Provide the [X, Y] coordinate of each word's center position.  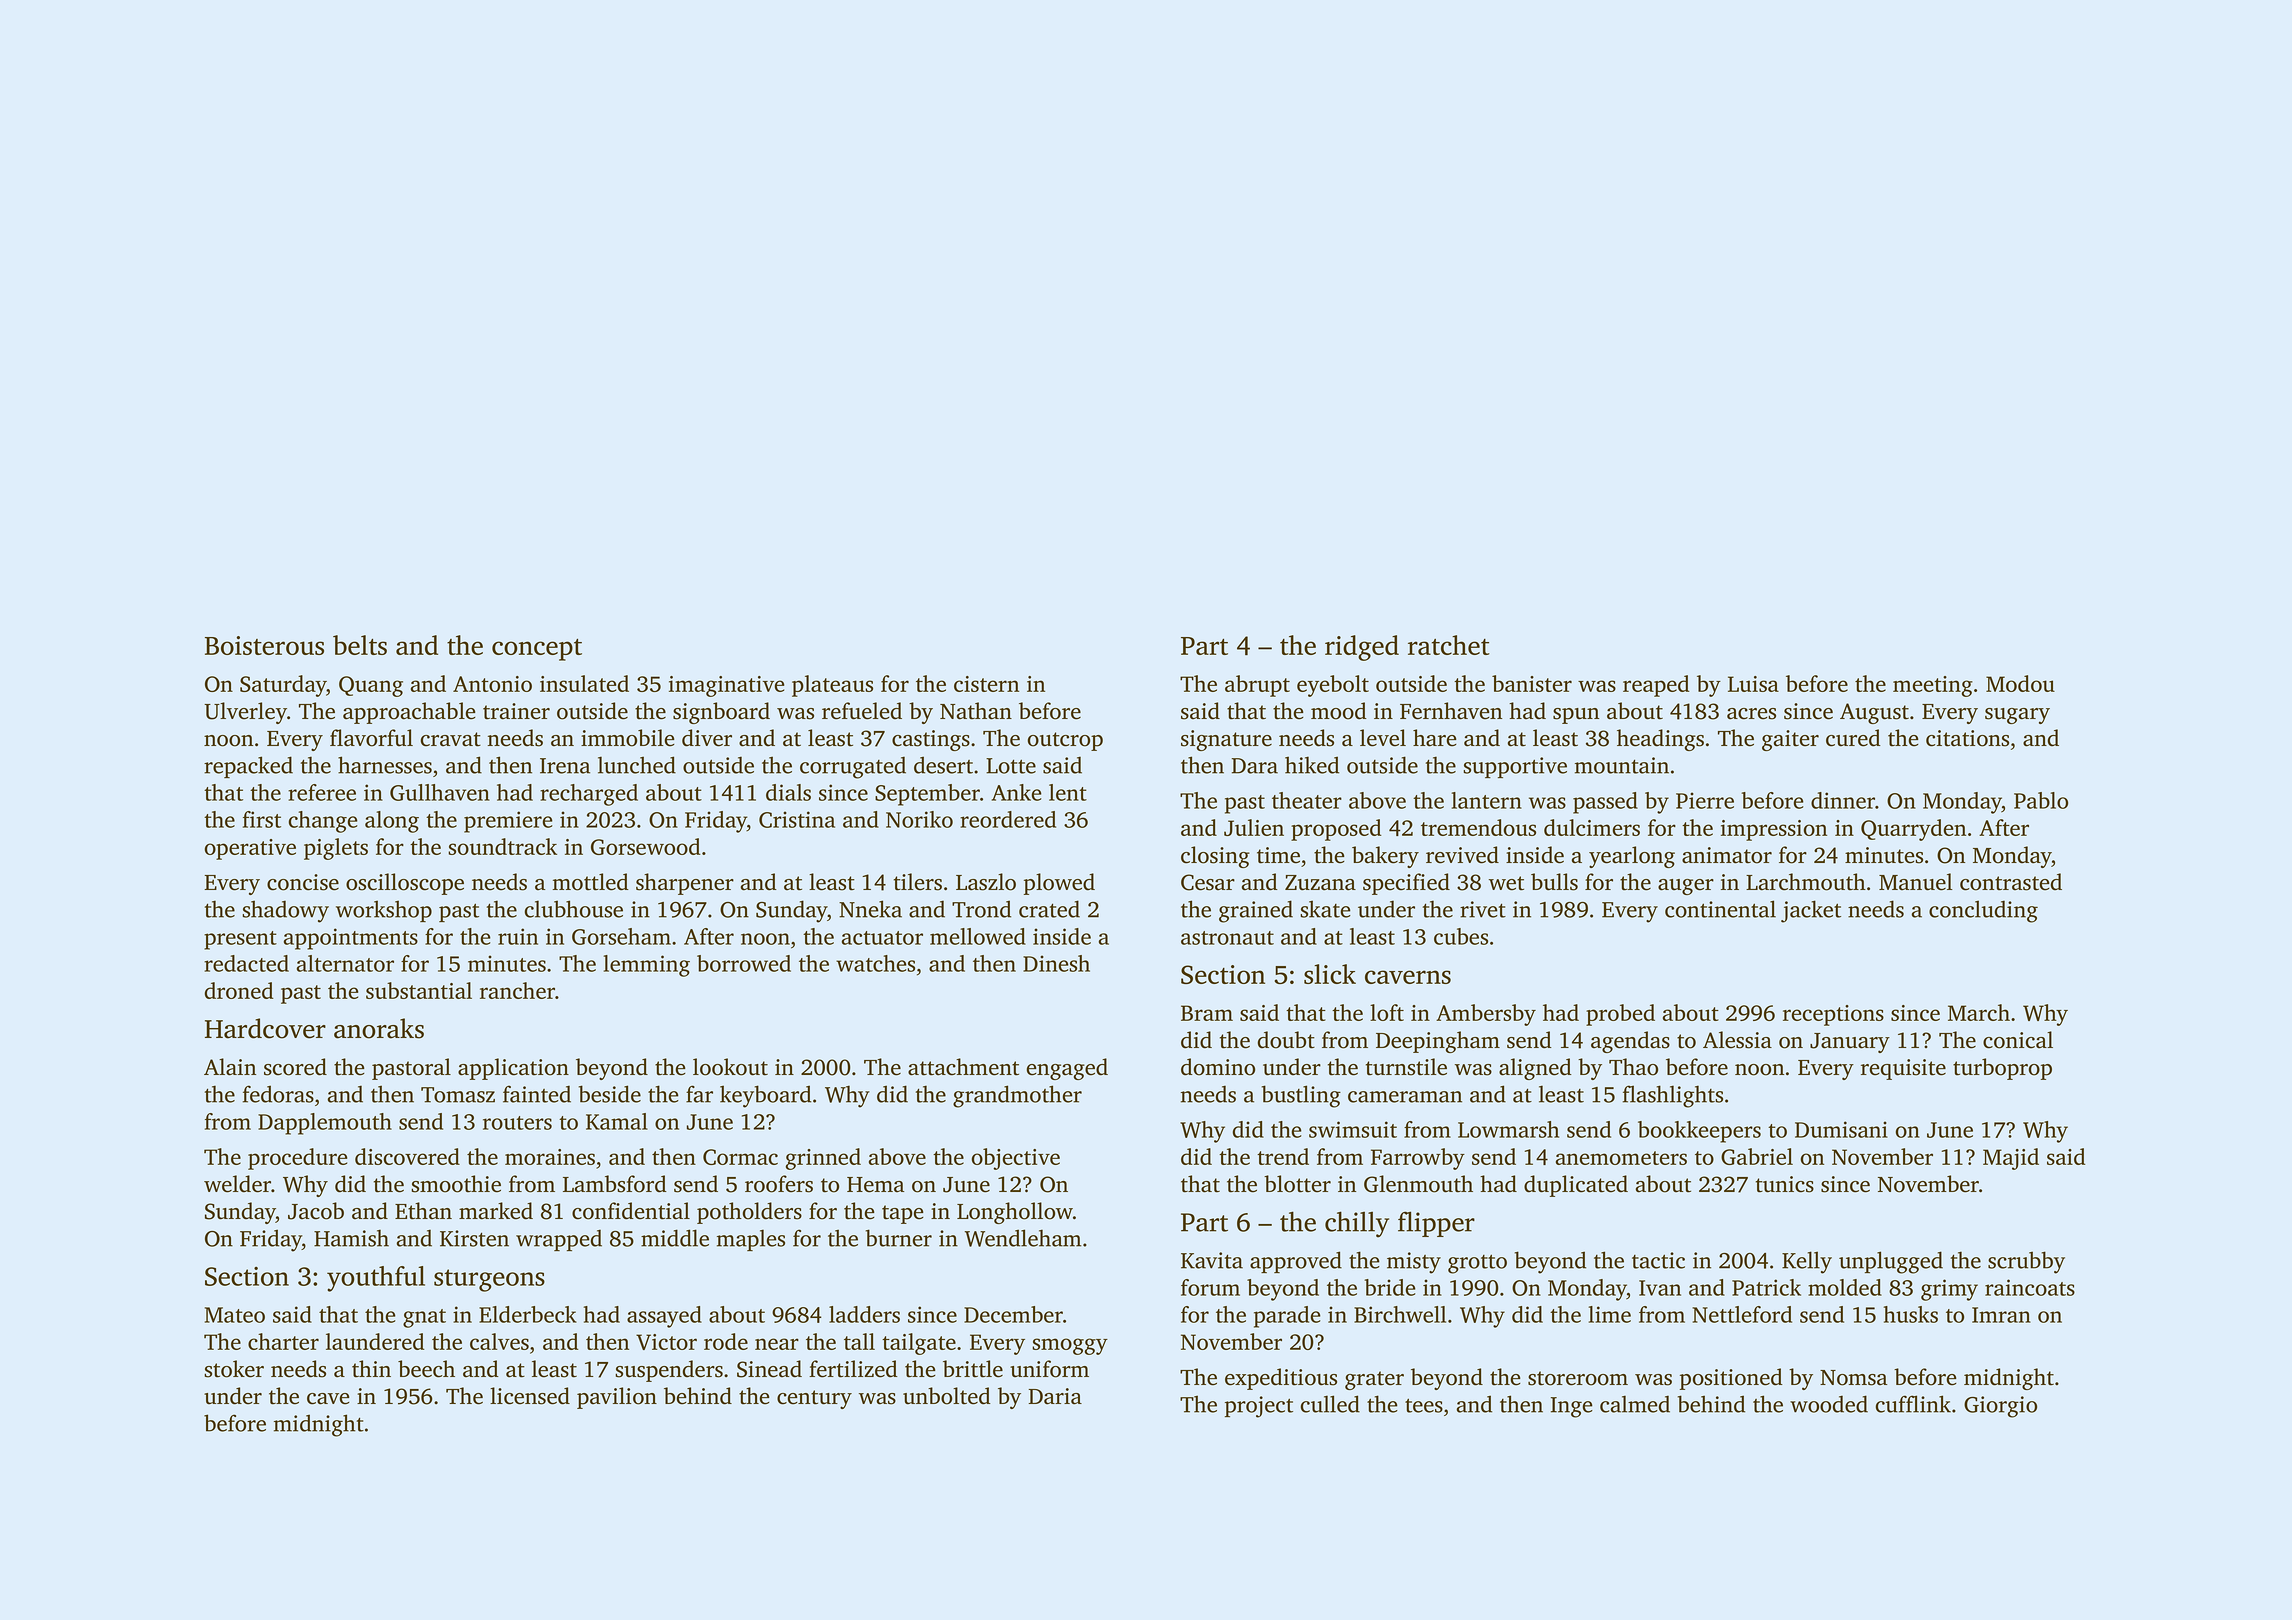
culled [1330, 1404]
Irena [565, 766]
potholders [749, 1213]
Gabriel [1757, 1156]
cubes [1461, 936]
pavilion [617, 1398]
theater [1307, 800]
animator [1727, 855]
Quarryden [1913, 830]
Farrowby [1418, 1159]
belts [360, 645]
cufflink [1913, 1404]
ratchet [1449, 645]
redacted [246, 963]
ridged [1362, 648]
